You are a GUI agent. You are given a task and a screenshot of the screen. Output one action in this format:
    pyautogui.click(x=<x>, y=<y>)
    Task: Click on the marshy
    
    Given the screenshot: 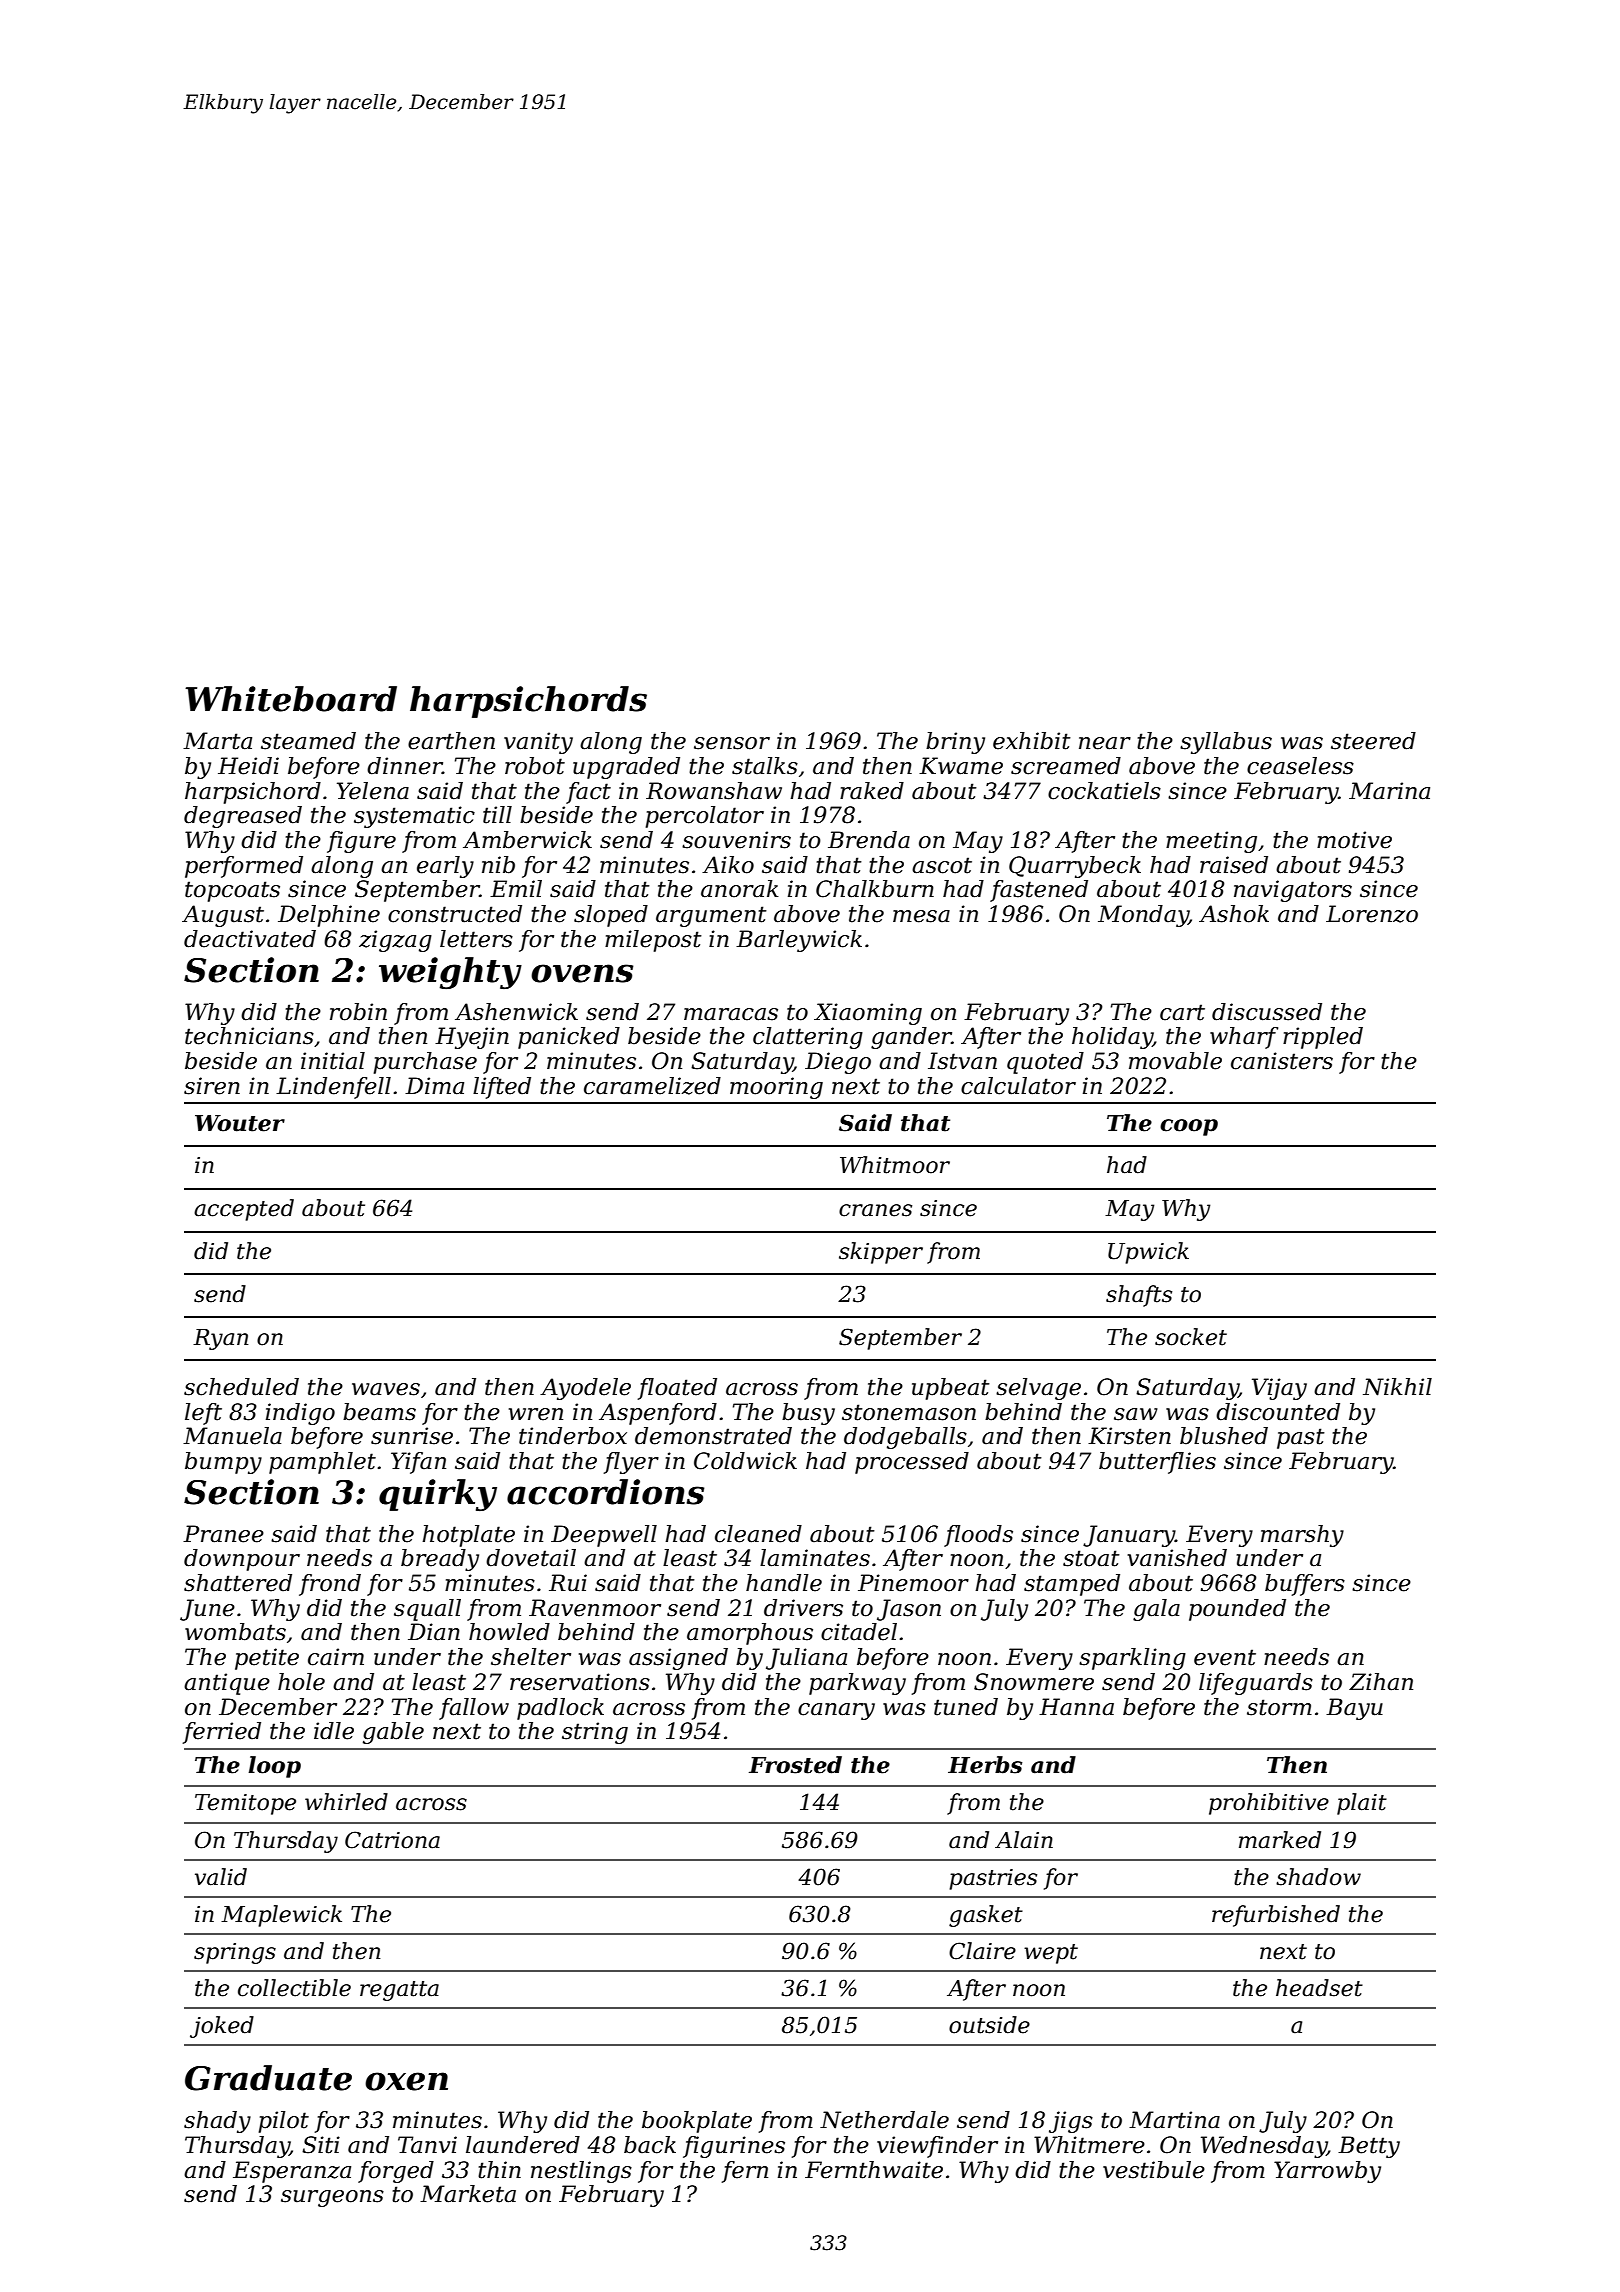 What is the action you would take?
    pyautogui.click(x=1302, y=1536)
